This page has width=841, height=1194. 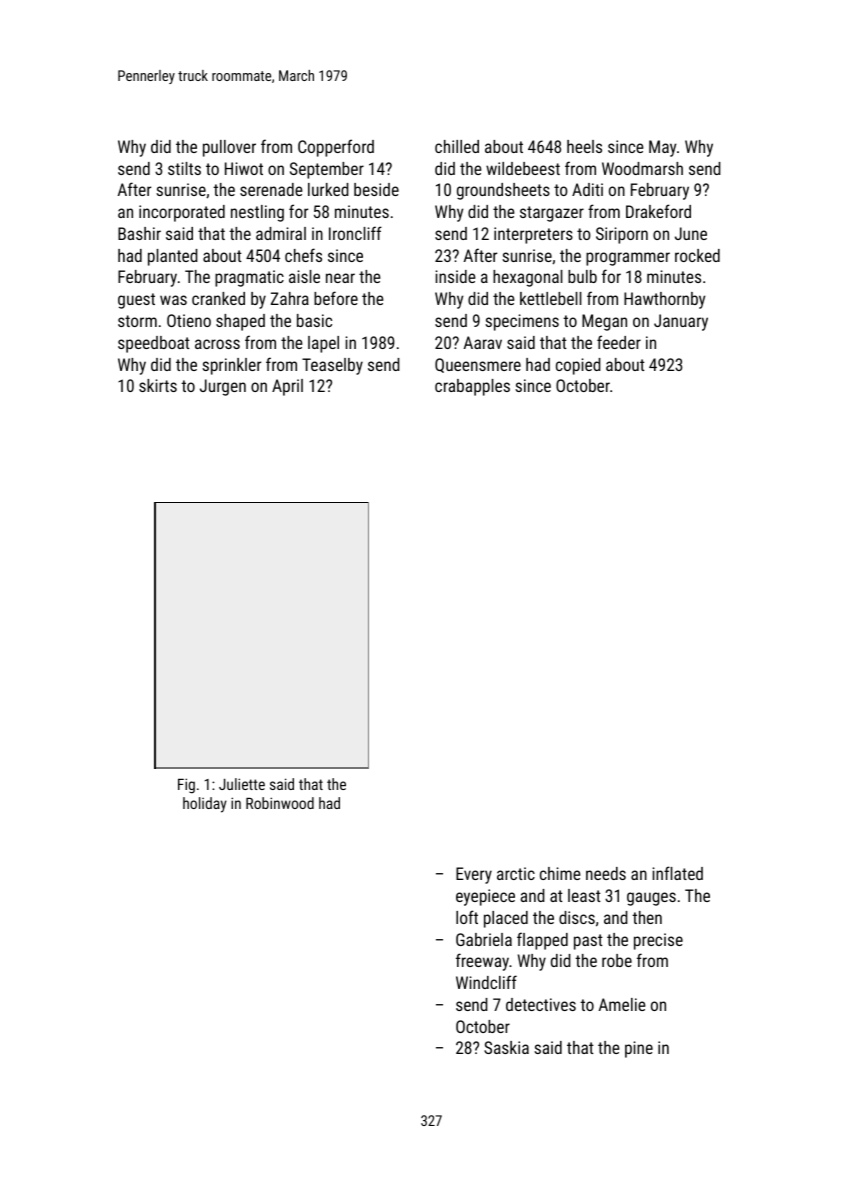 What do you see at coordinates (158, 385) in the page?
I see `skirts` at bounding box center [158, 385].
